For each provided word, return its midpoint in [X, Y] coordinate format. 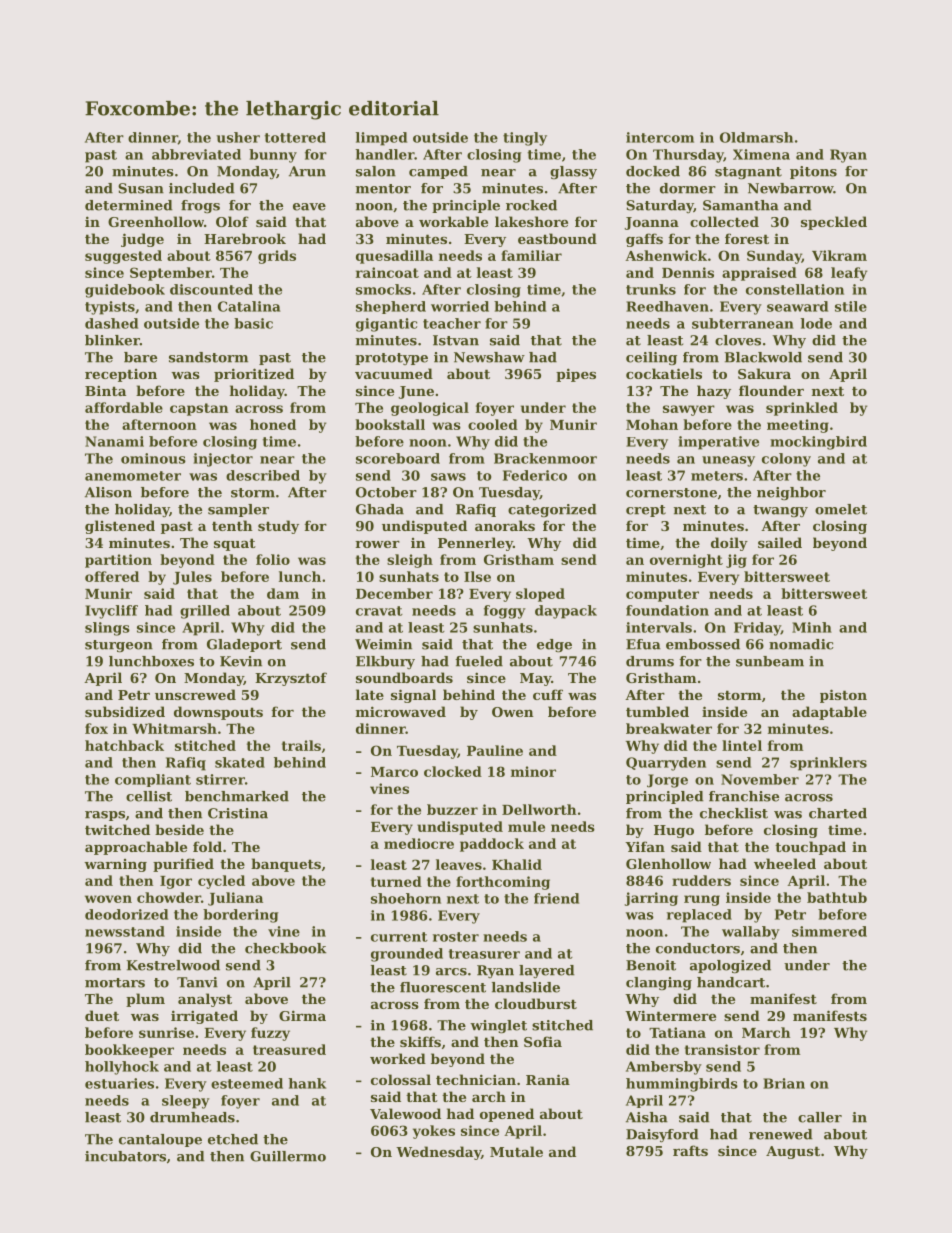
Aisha [647, 1117]
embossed [703, 644]
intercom [660, 137]
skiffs [420, 1041]
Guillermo [288, 1156]
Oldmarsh [756, 137]
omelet [841, 509]
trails [301, 745]
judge [142, 240]
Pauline [495, 750]
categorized [552, 510]
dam [283, 593]
